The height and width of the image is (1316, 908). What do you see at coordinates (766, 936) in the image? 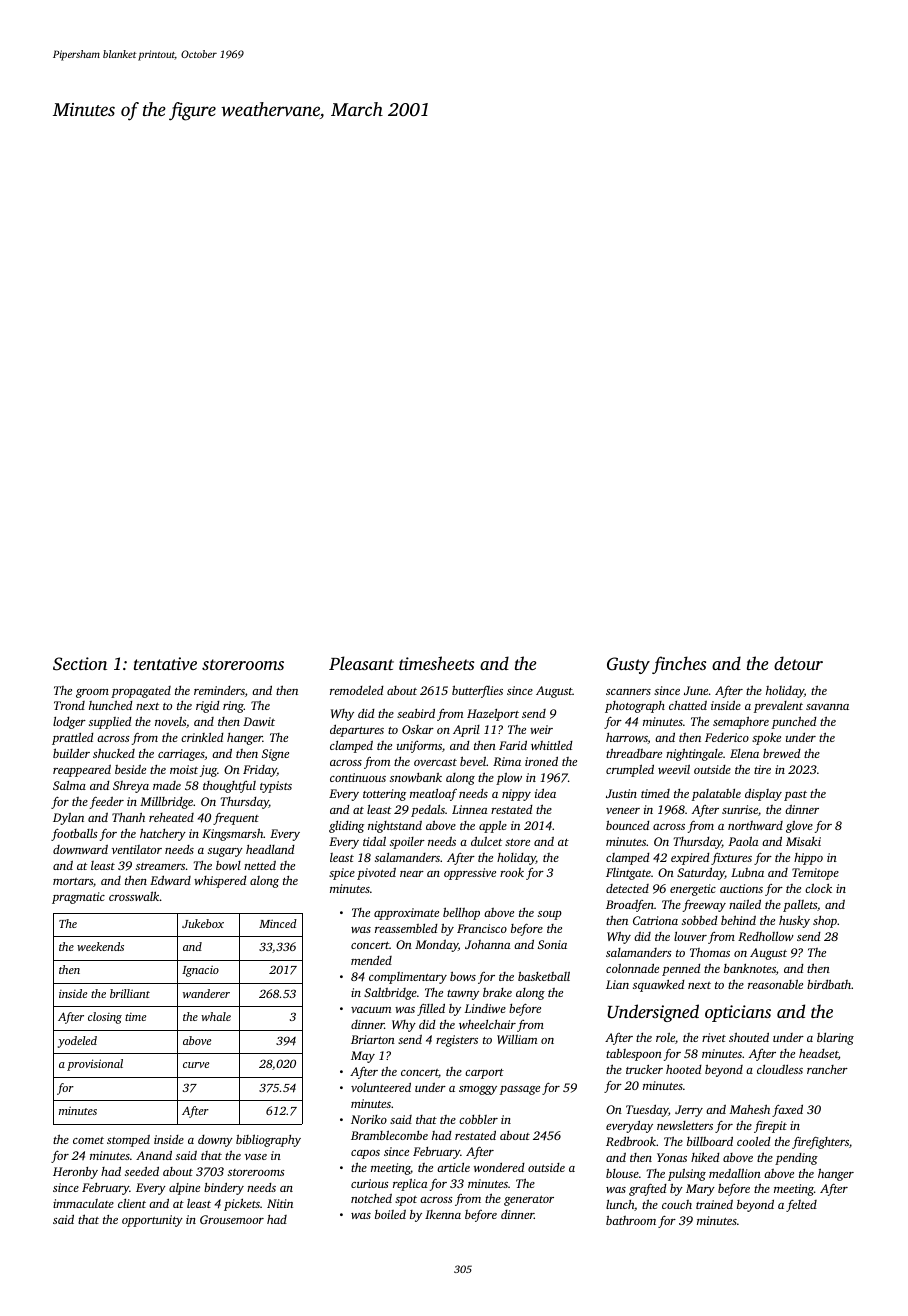
I see `Redhollow` at bounding box center [766, 936].
